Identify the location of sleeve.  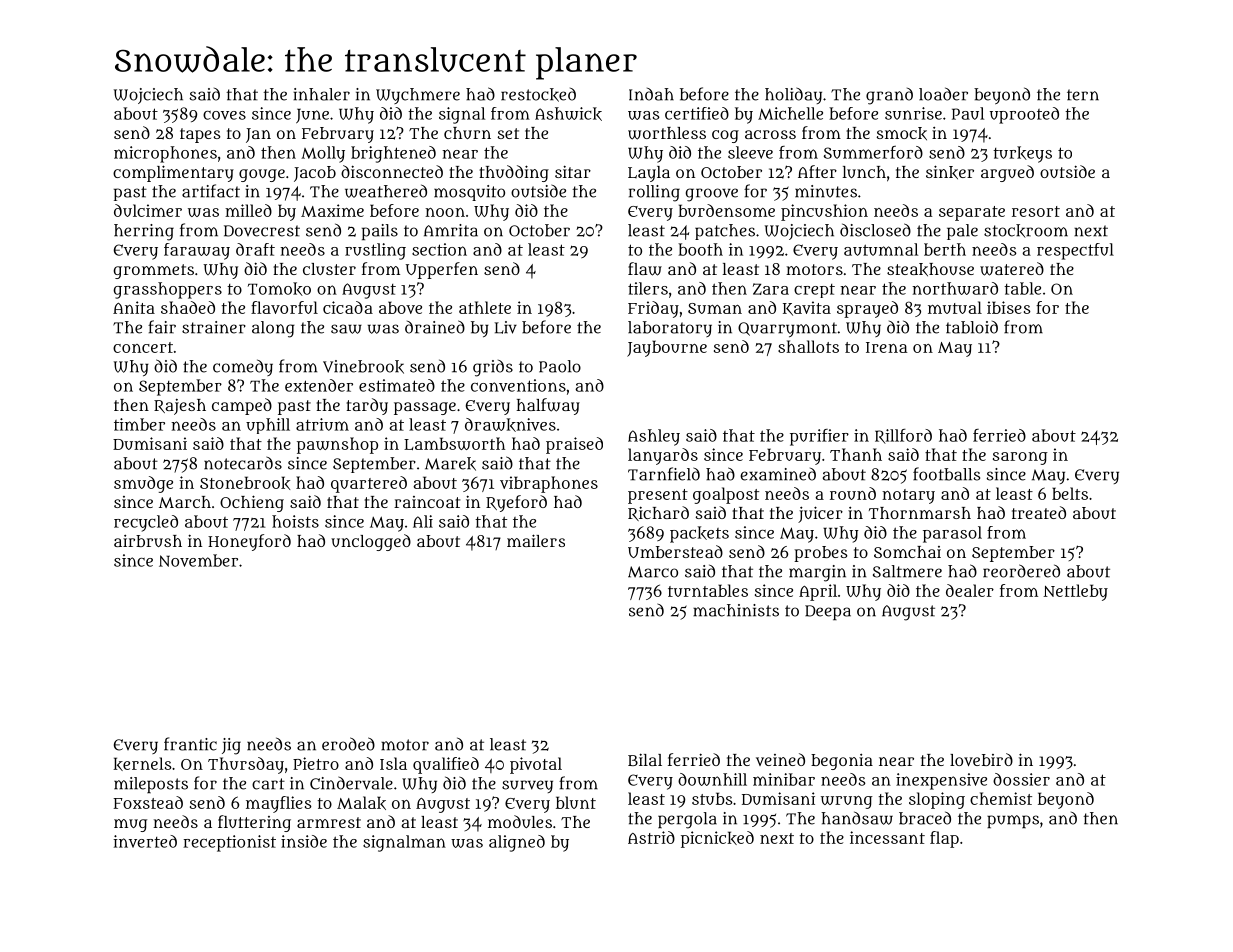
(750, 152).
